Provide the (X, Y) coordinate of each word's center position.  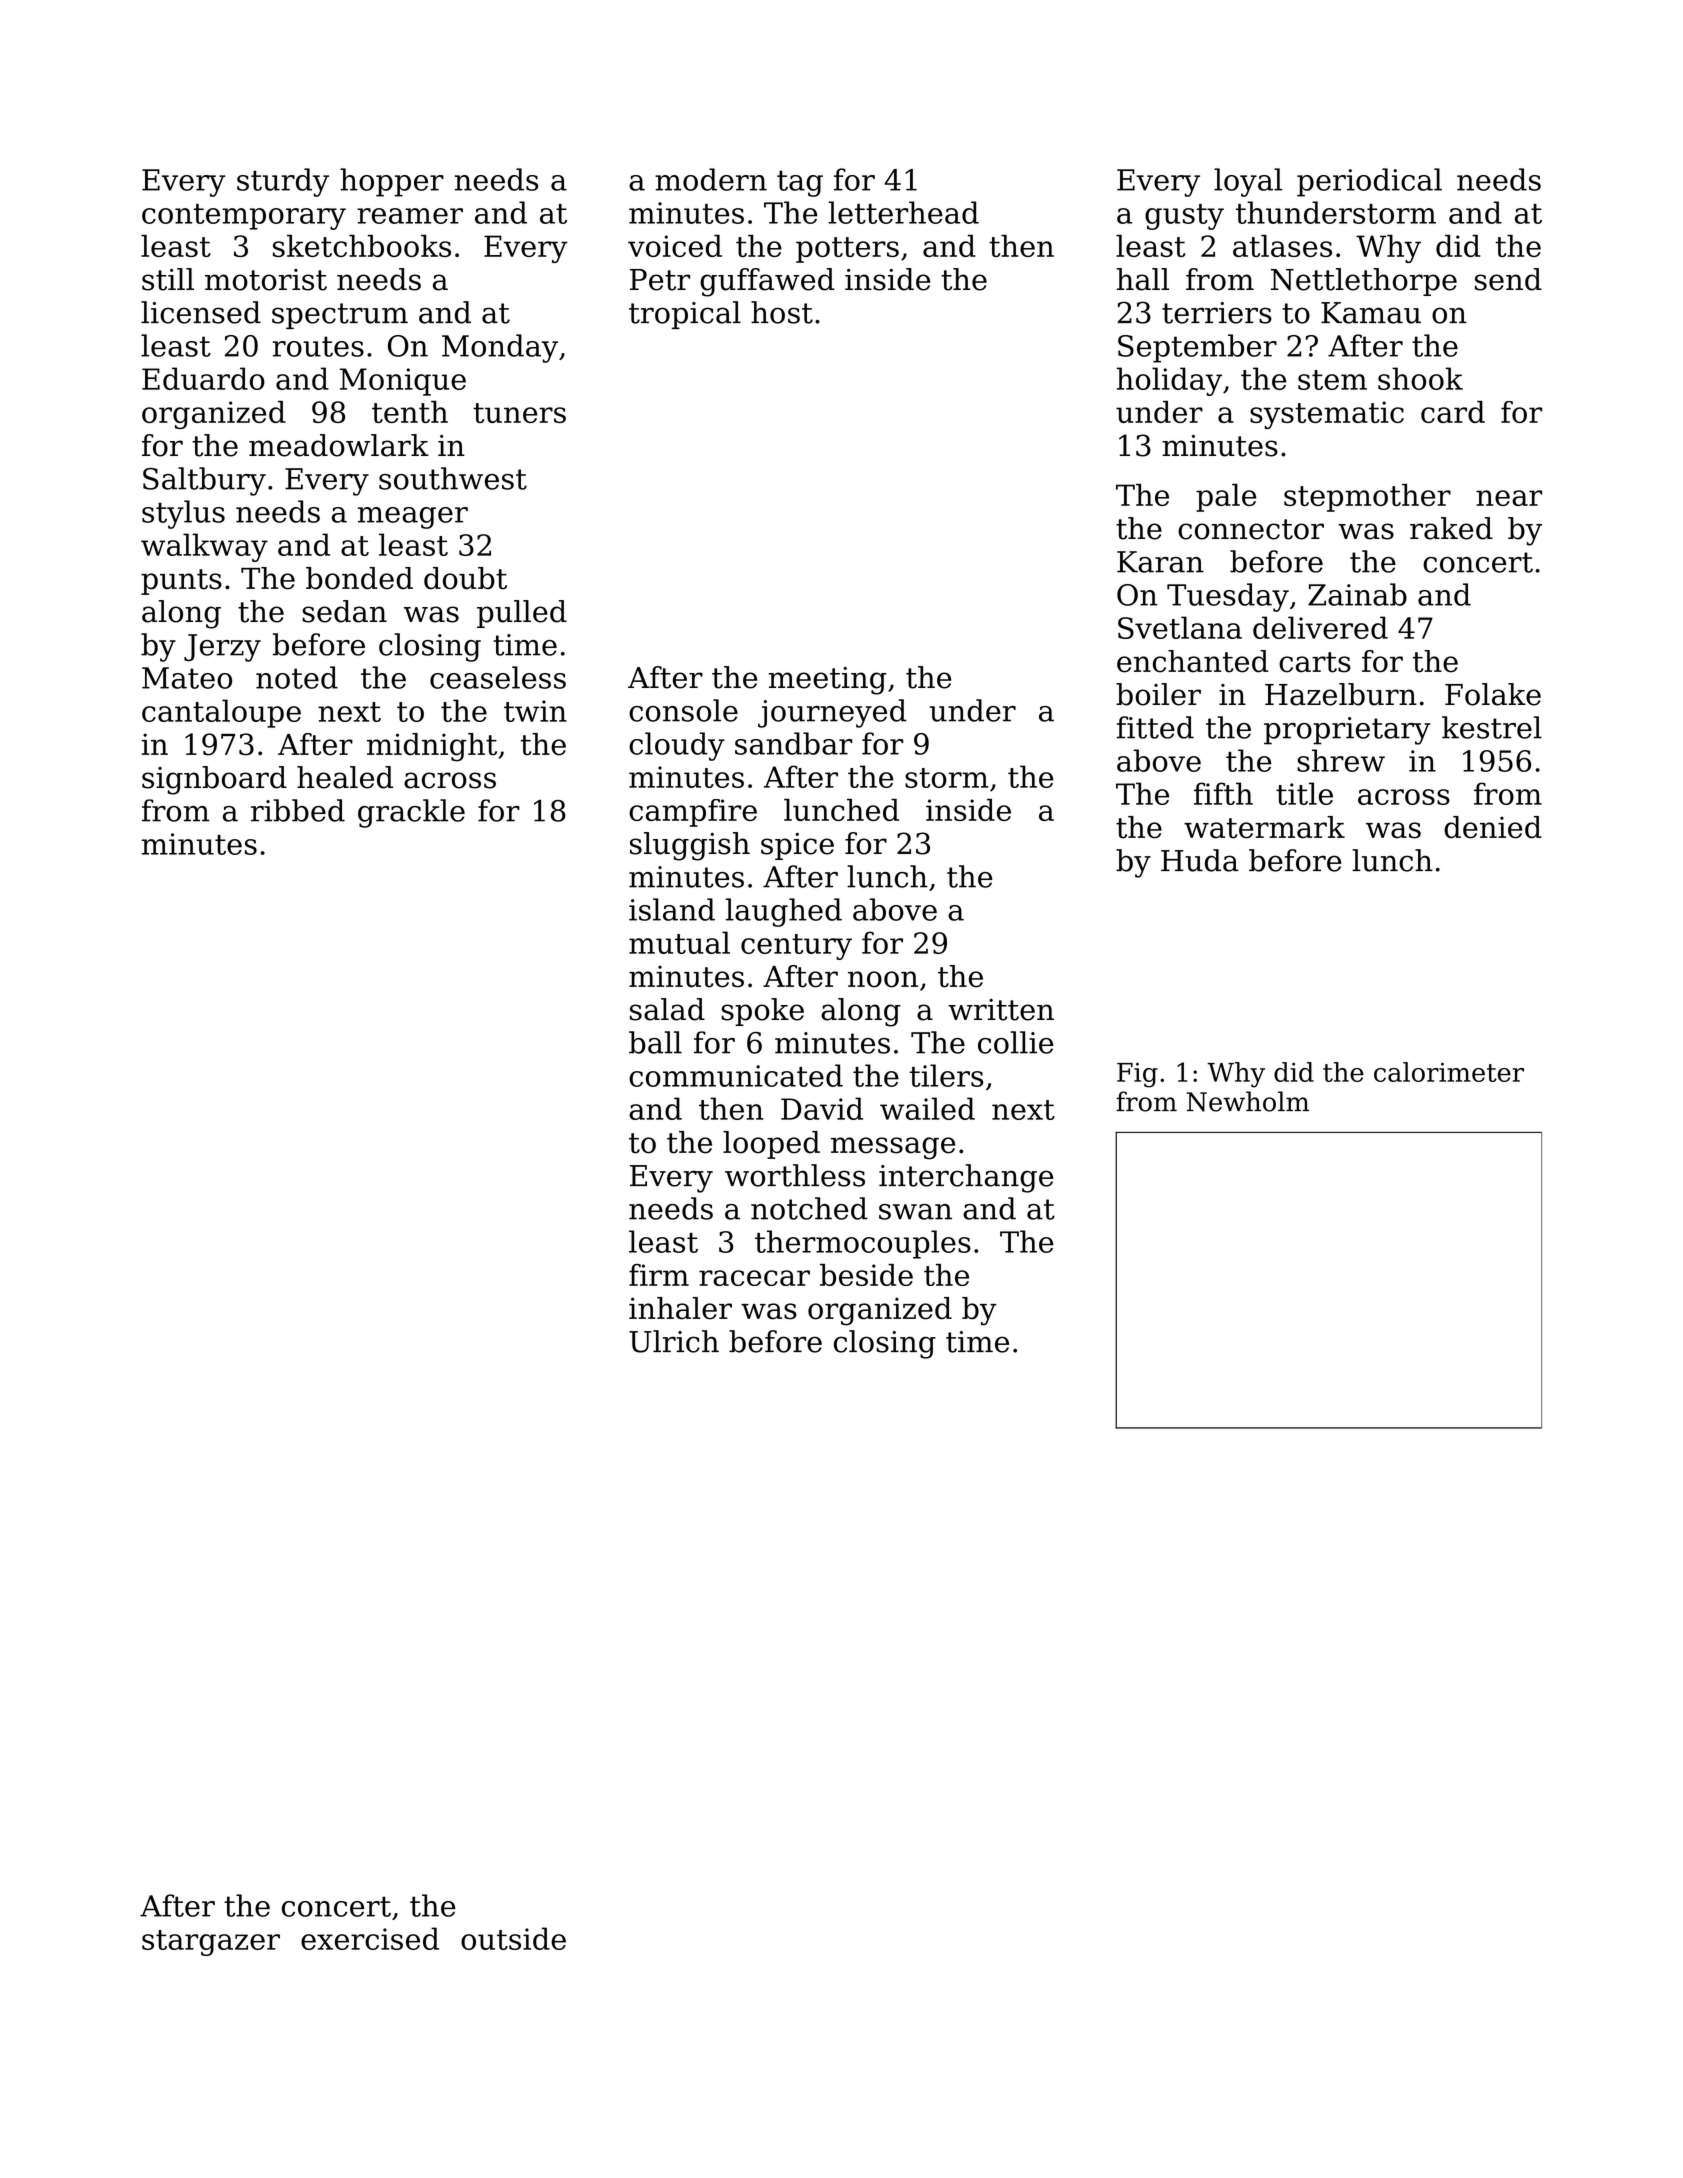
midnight (432, 747)
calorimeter (1449, 1072)
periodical (1369, 182)
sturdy (283, 182)
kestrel (1492, 727)
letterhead (903, 212)
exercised (370, 1938)
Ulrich (674, 1341)
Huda (1200, 860)
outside (513, 1938)
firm (659, 1275)
